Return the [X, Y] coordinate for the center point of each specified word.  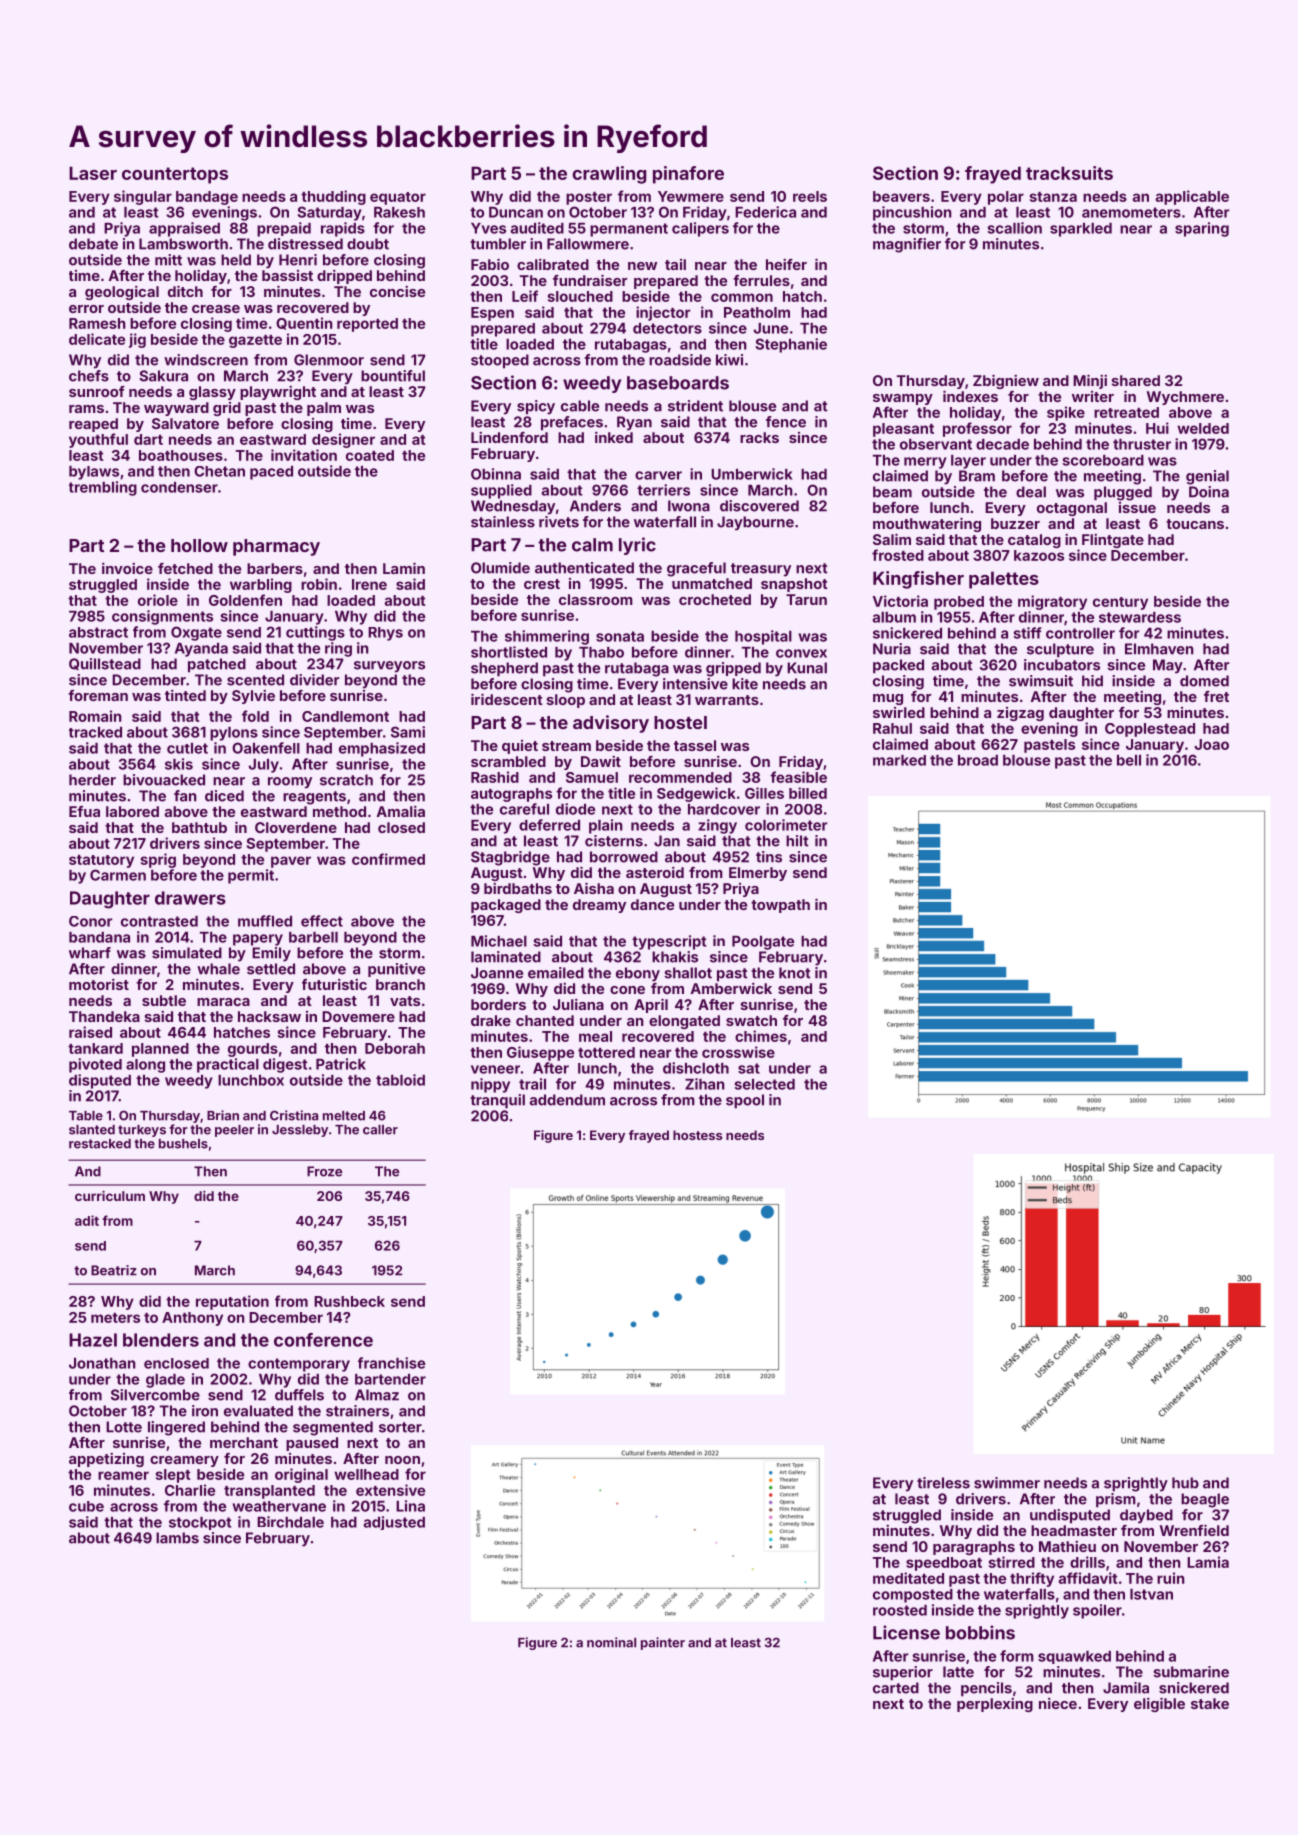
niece [1058, 1703]
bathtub [199, 827]
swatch [751, 1020]
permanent [629, 230]
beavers [901, 196]
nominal [611, 1642]
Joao [1211, 744]
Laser [93, 173]
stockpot [200, 1523]
